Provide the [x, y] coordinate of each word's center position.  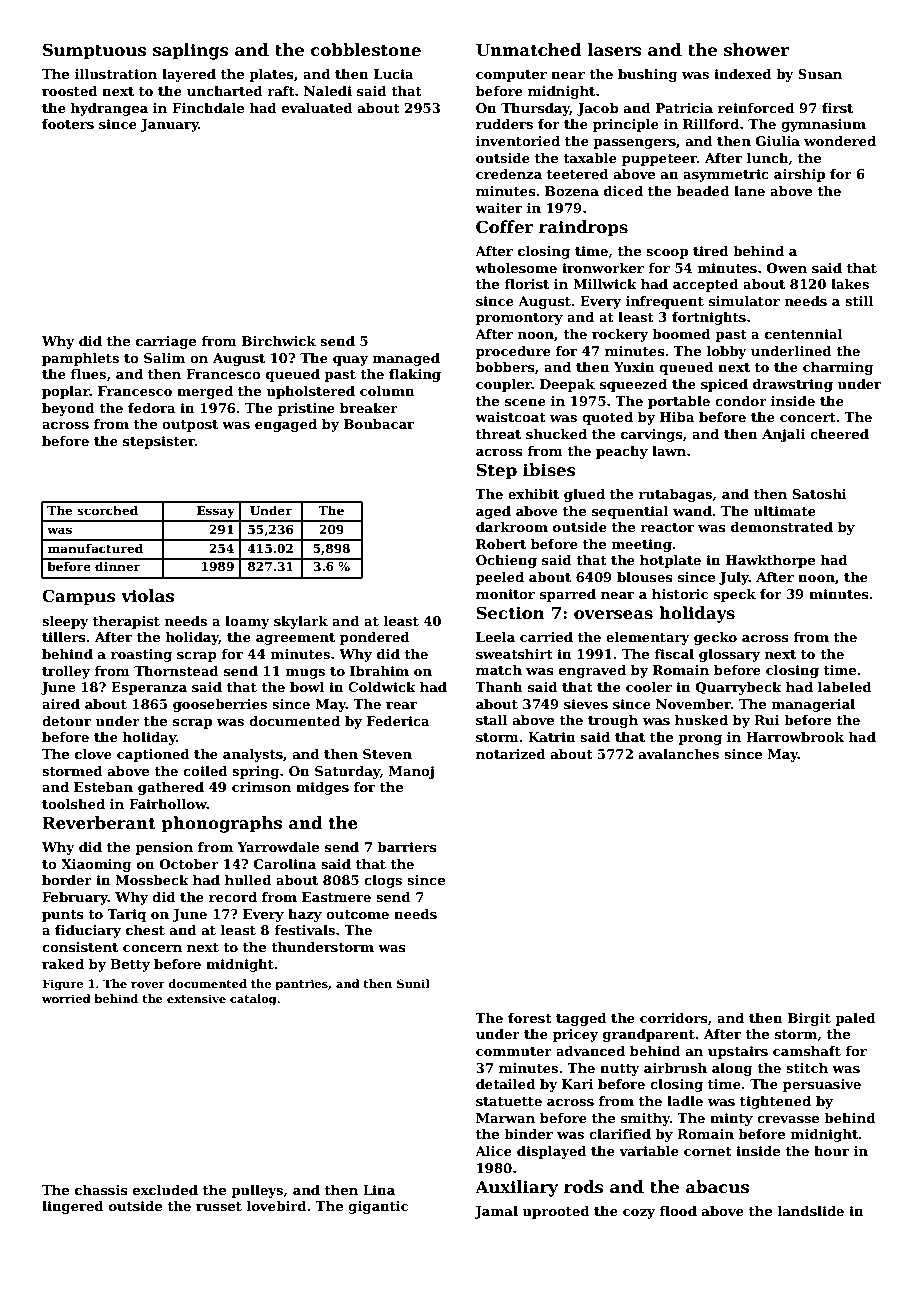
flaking [415, 375]
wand [692, 511]
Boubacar [379, 424]
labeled [845, 687]
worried [66, 998]
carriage [166, 342]
